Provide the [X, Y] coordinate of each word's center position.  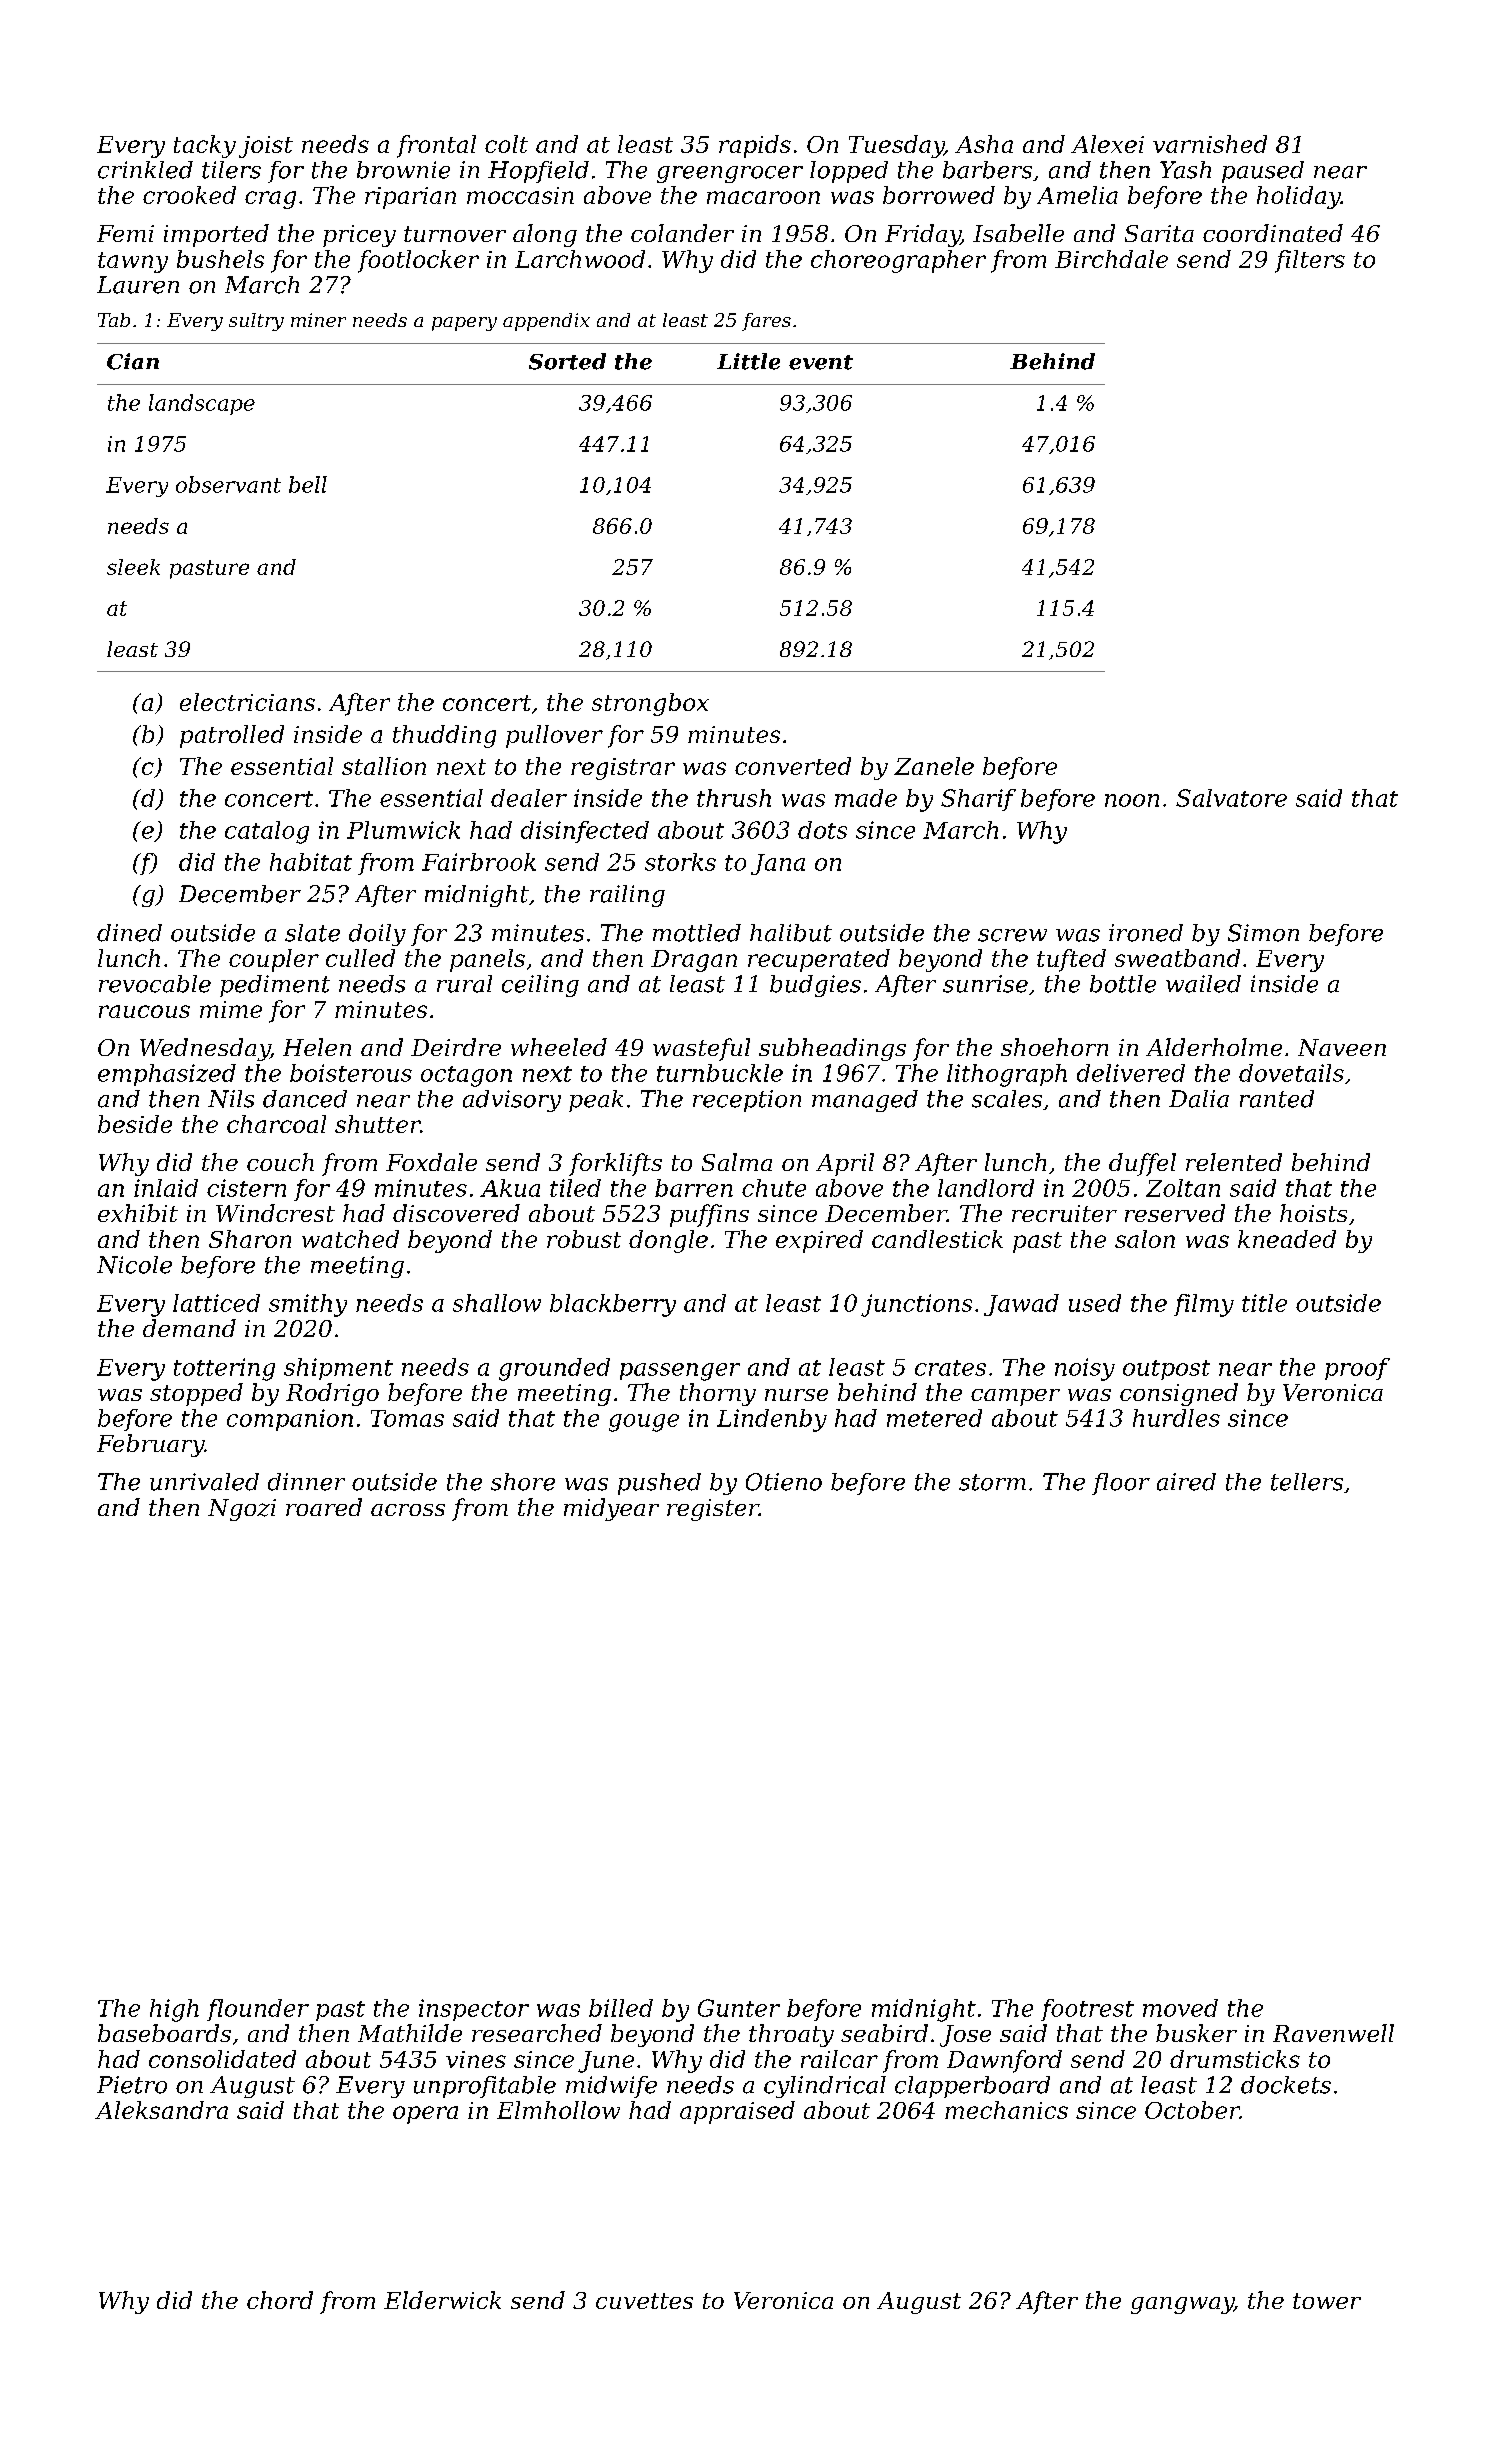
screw [1012, 935]
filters [1310, 261]
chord [280, 2300]
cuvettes [644, 2301]
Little [748, 361]
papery [464, 324]
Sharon [250, 1239]
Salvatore [1231, 798]
